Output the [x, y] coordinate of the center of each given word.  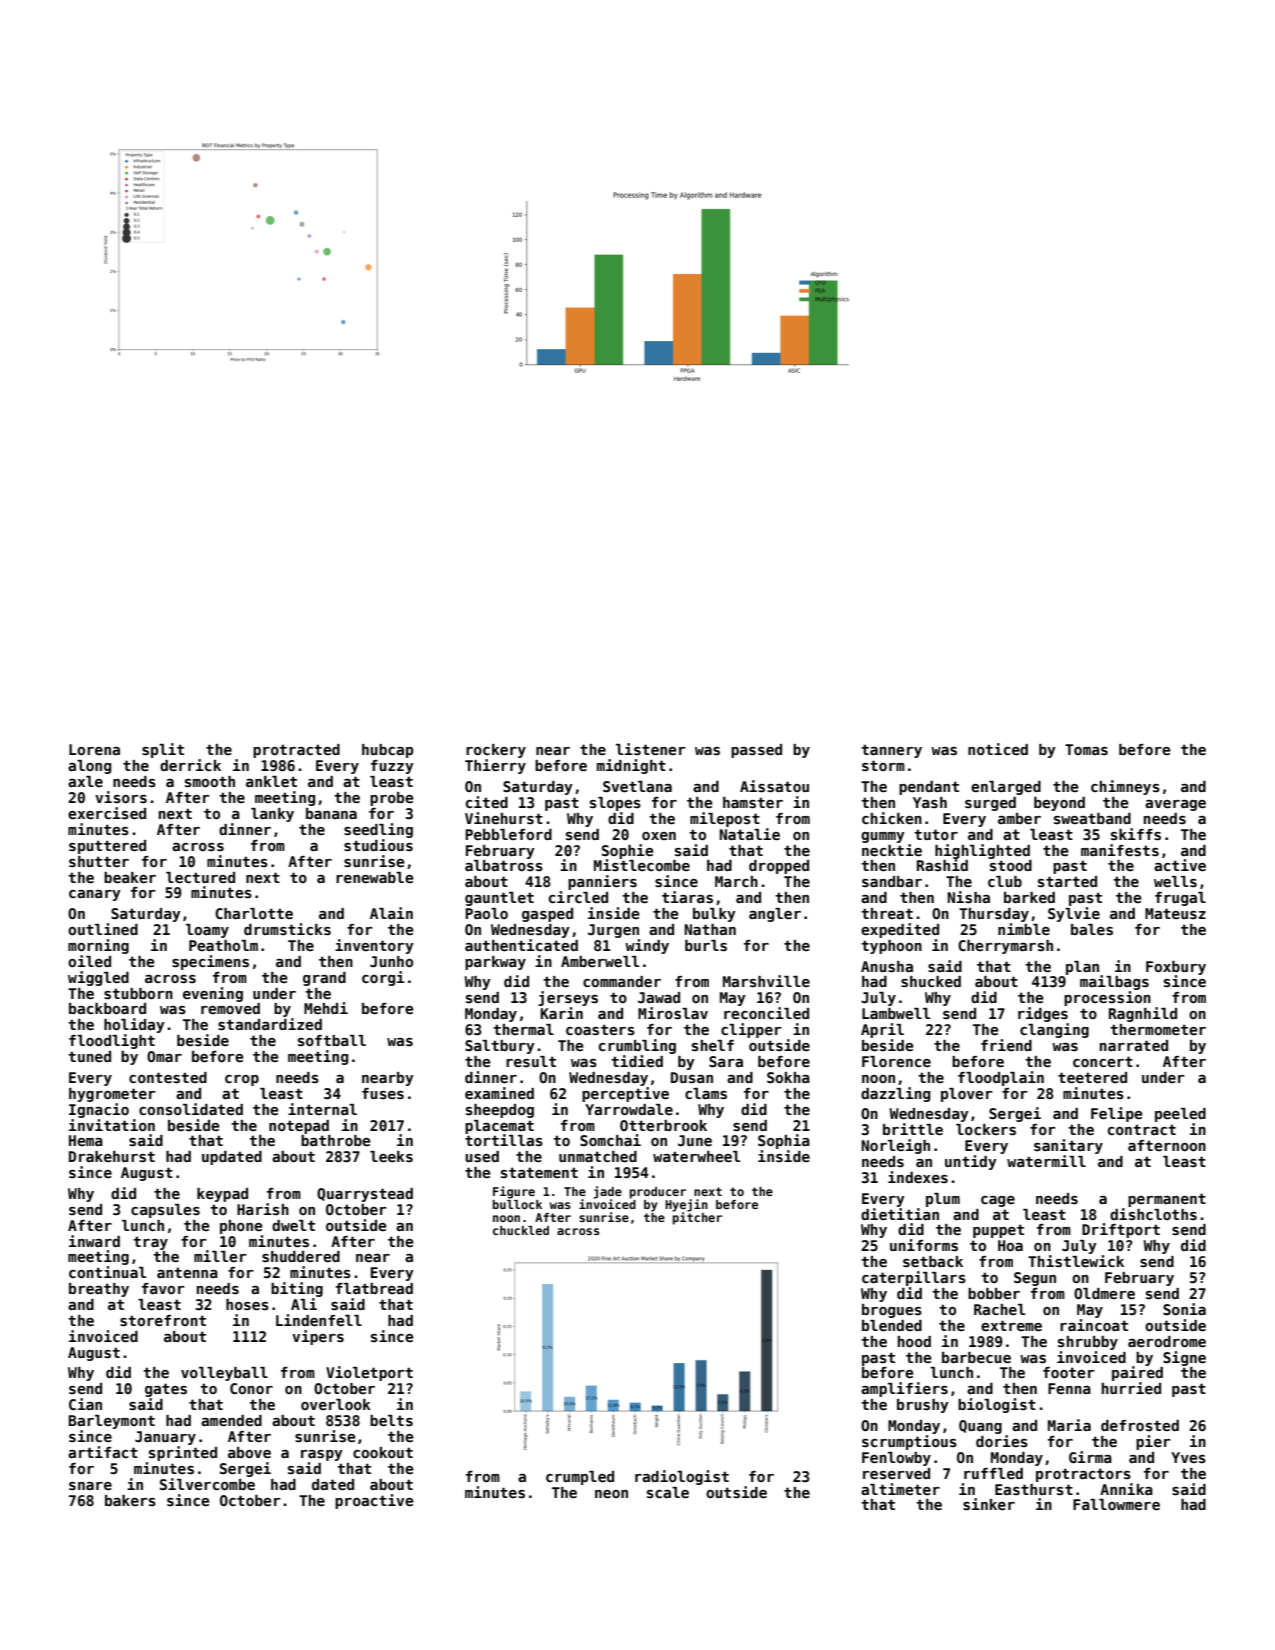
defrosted [1140, 1425]
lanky [272, 815]
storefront [163, 1320]
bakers [130, 1500]
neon [611, 1494]
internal [322, 1109]
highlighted [982, 851]
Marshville [766, 981]
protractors [1083, 1475]
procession [1107, 998]
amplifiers [904, 1389]
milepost [725, 819]
